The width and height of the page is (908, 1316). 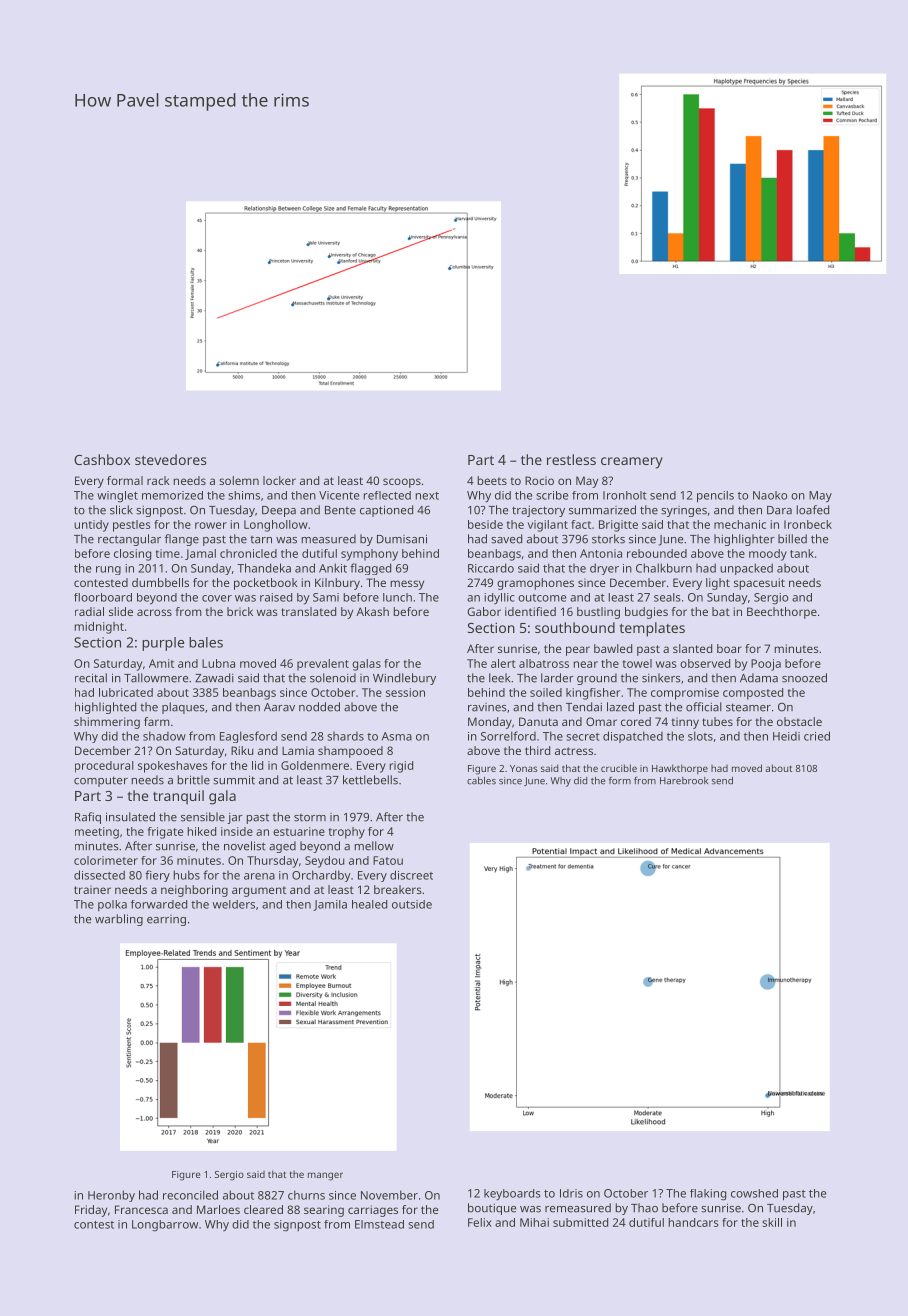 I want to click on warbling, so click(x=119, y=920).
